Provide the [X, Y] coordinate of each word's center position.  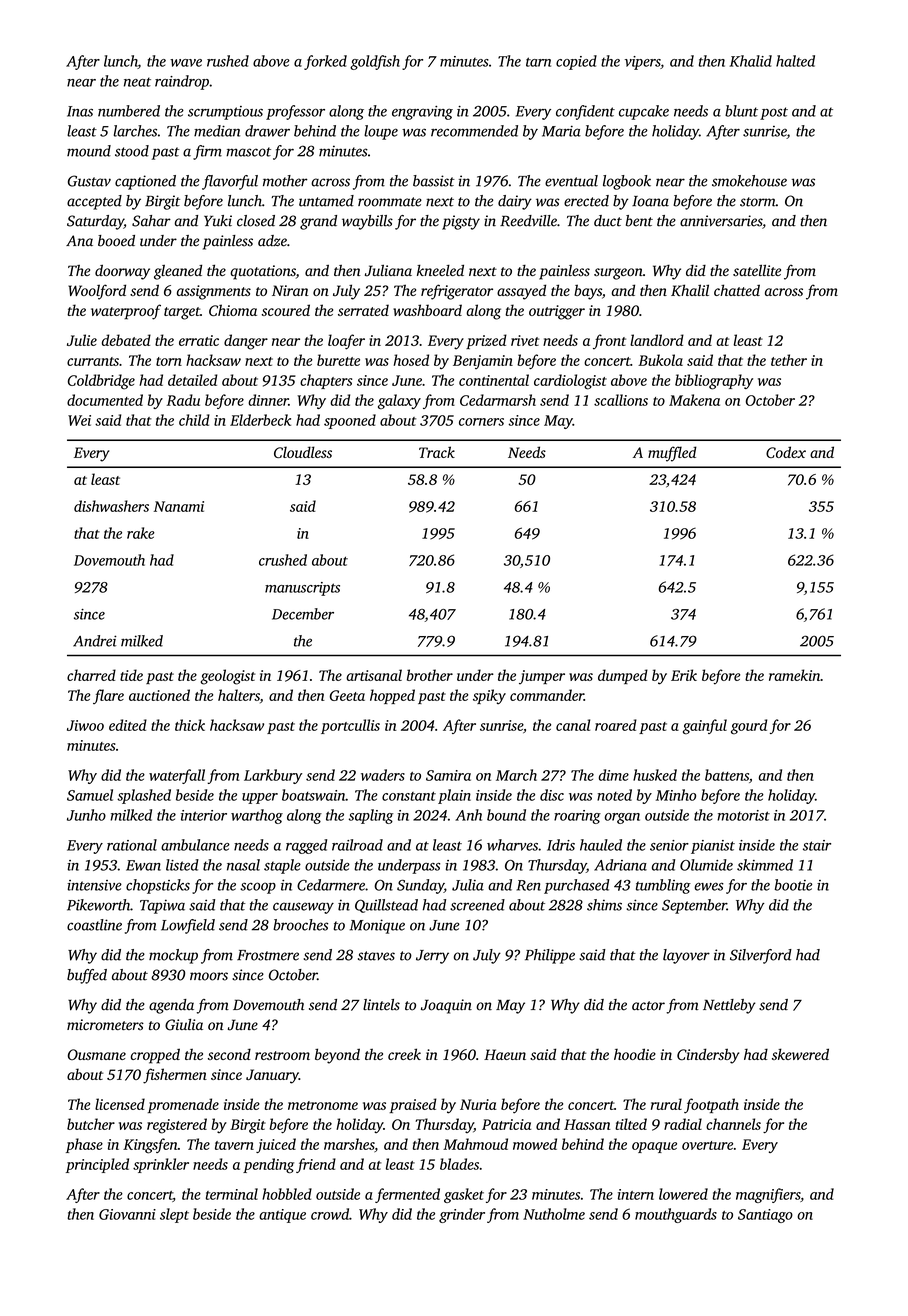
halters [239, 695]
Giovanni [127, 1214]
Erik [684, 675]
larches [135, 131]
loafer [346, 342]
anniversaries [721, 221]
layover [686, 956]
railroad [357, 845]
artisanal [374, 675]
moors [209, 976]
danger [246, 342]
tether [789, 360]
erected [586, 201]
